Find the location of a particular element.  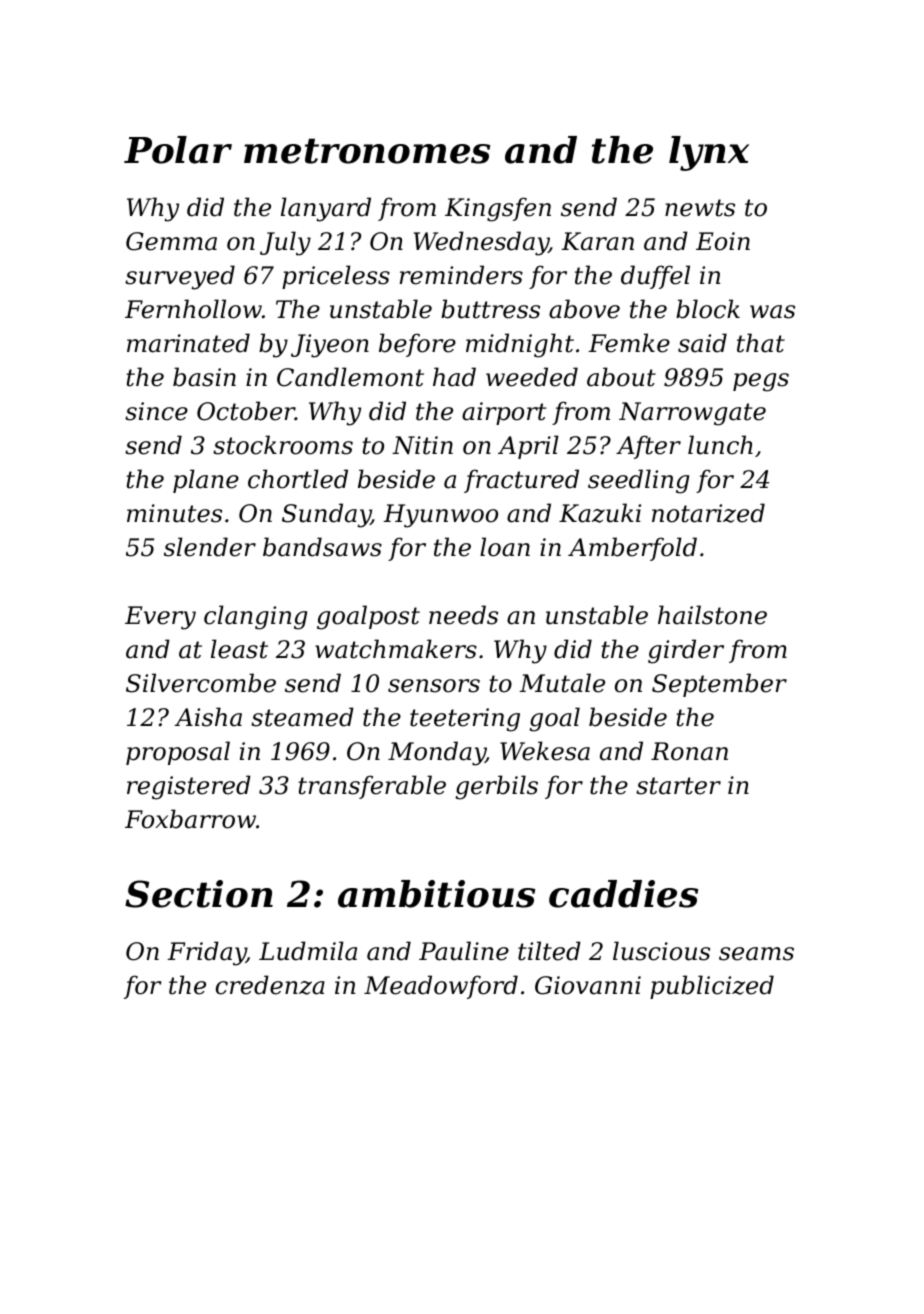

chortled is located at coordinates (298, 479).
